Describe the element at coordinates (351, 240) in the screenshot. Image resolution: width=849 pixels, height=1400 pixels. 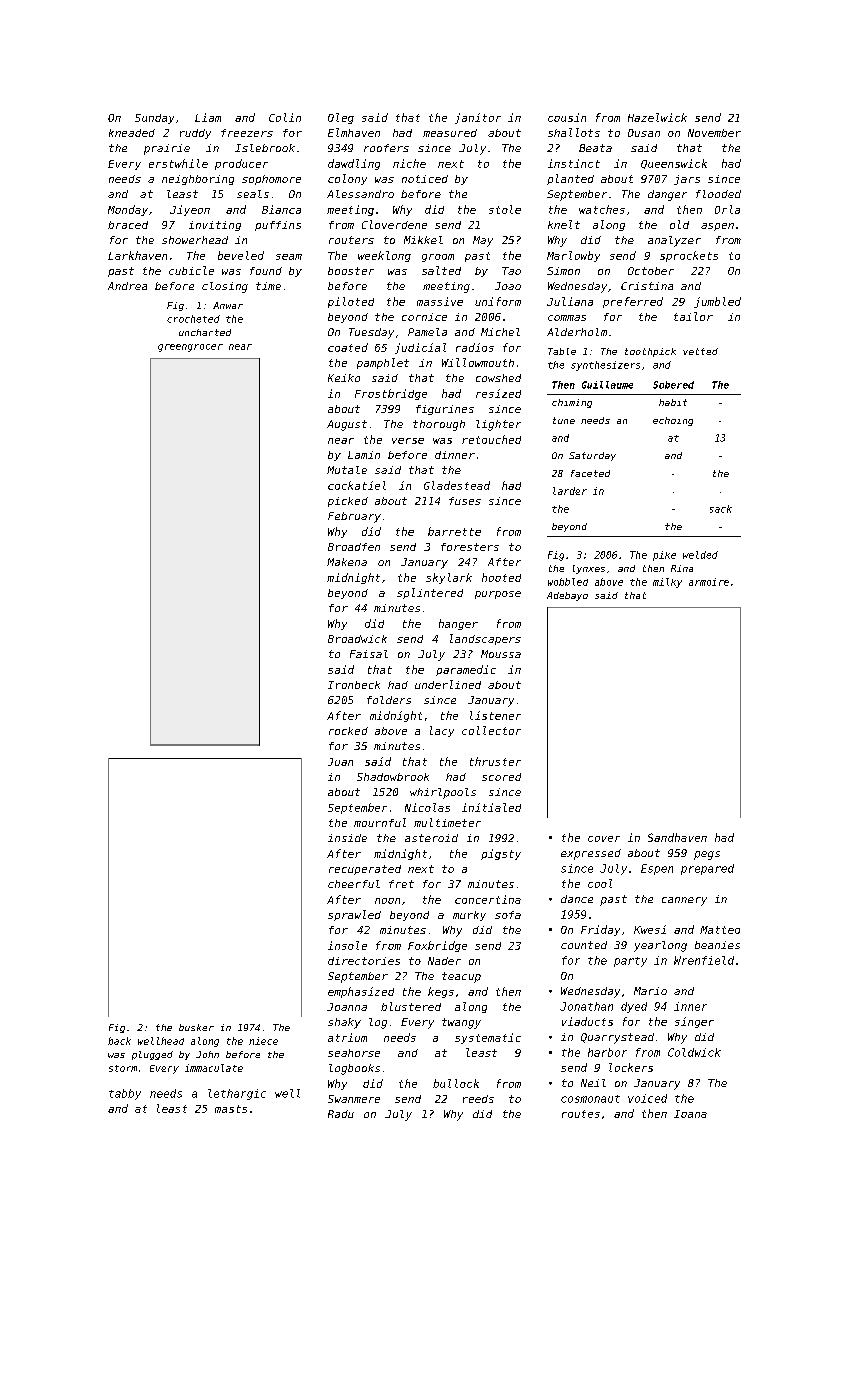
I see `routers` at that location.
